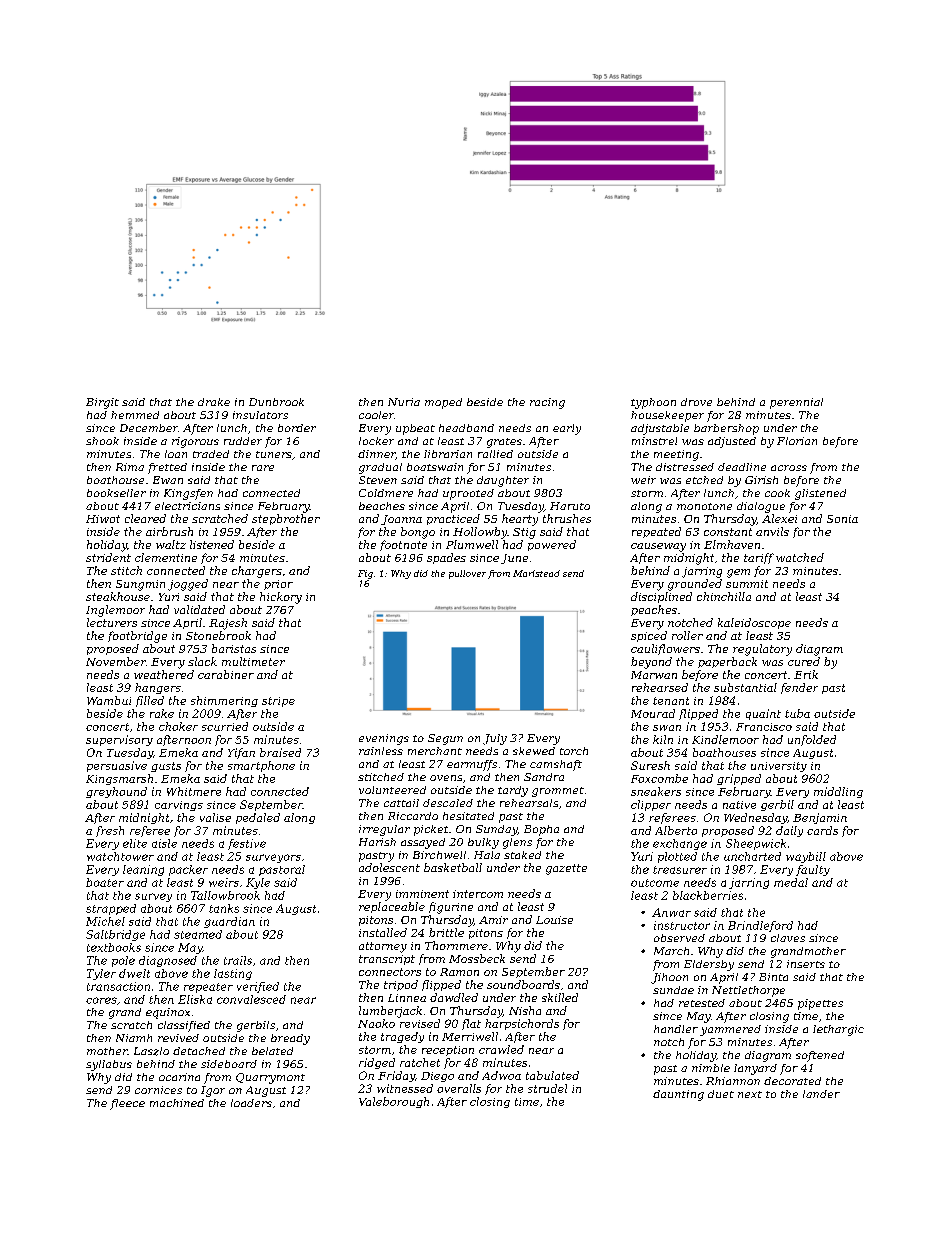 This screenshot has height=1233, width=952. What do you see at coordinates (178, 726) in the screenshot?
I see `choker` at bounding box center [178, 726].
